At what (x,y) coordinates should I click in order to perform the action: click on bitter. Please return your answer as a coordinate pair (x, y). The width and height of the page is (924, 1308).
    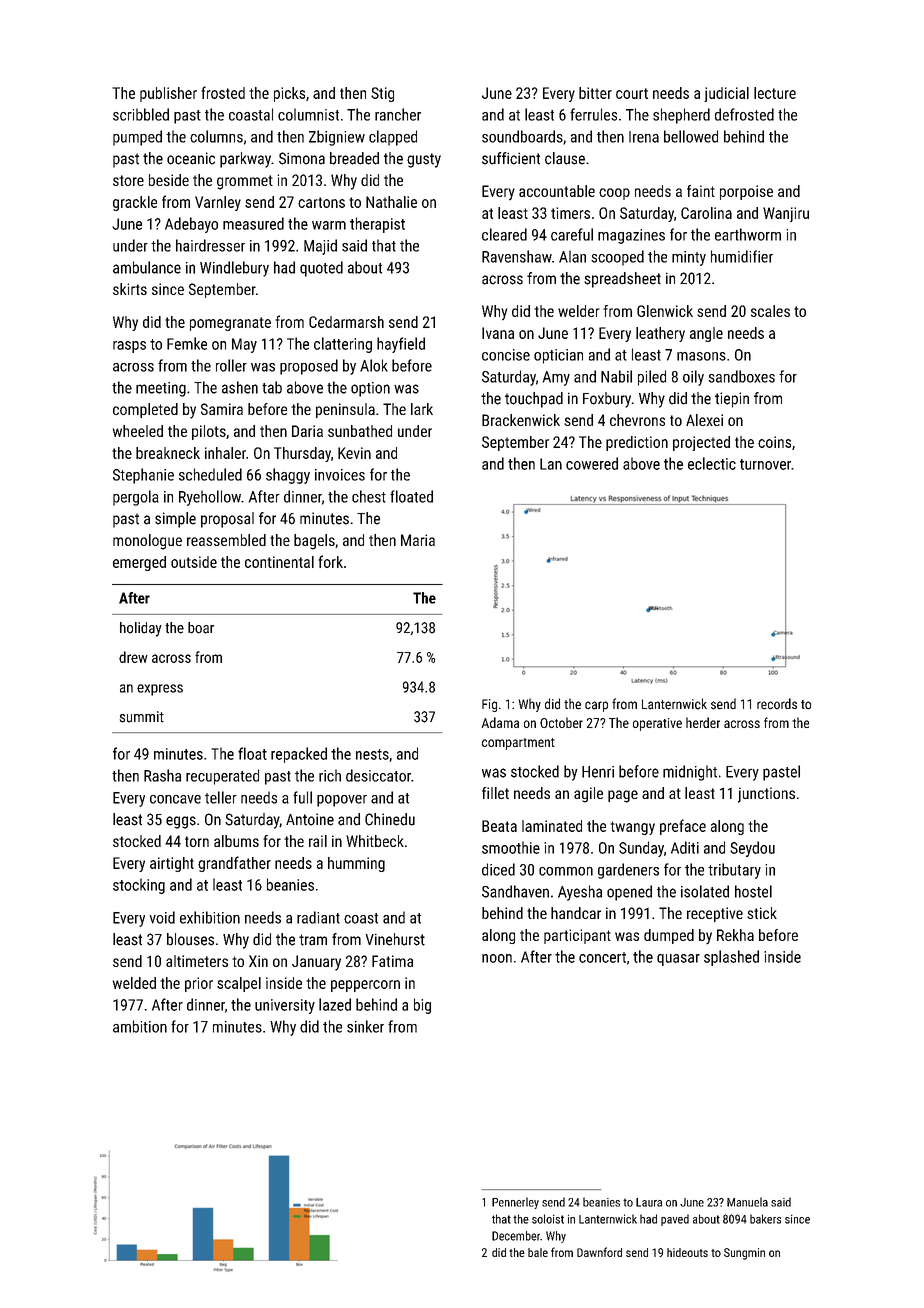
    Looking at the image, I should click on (595, 93).
